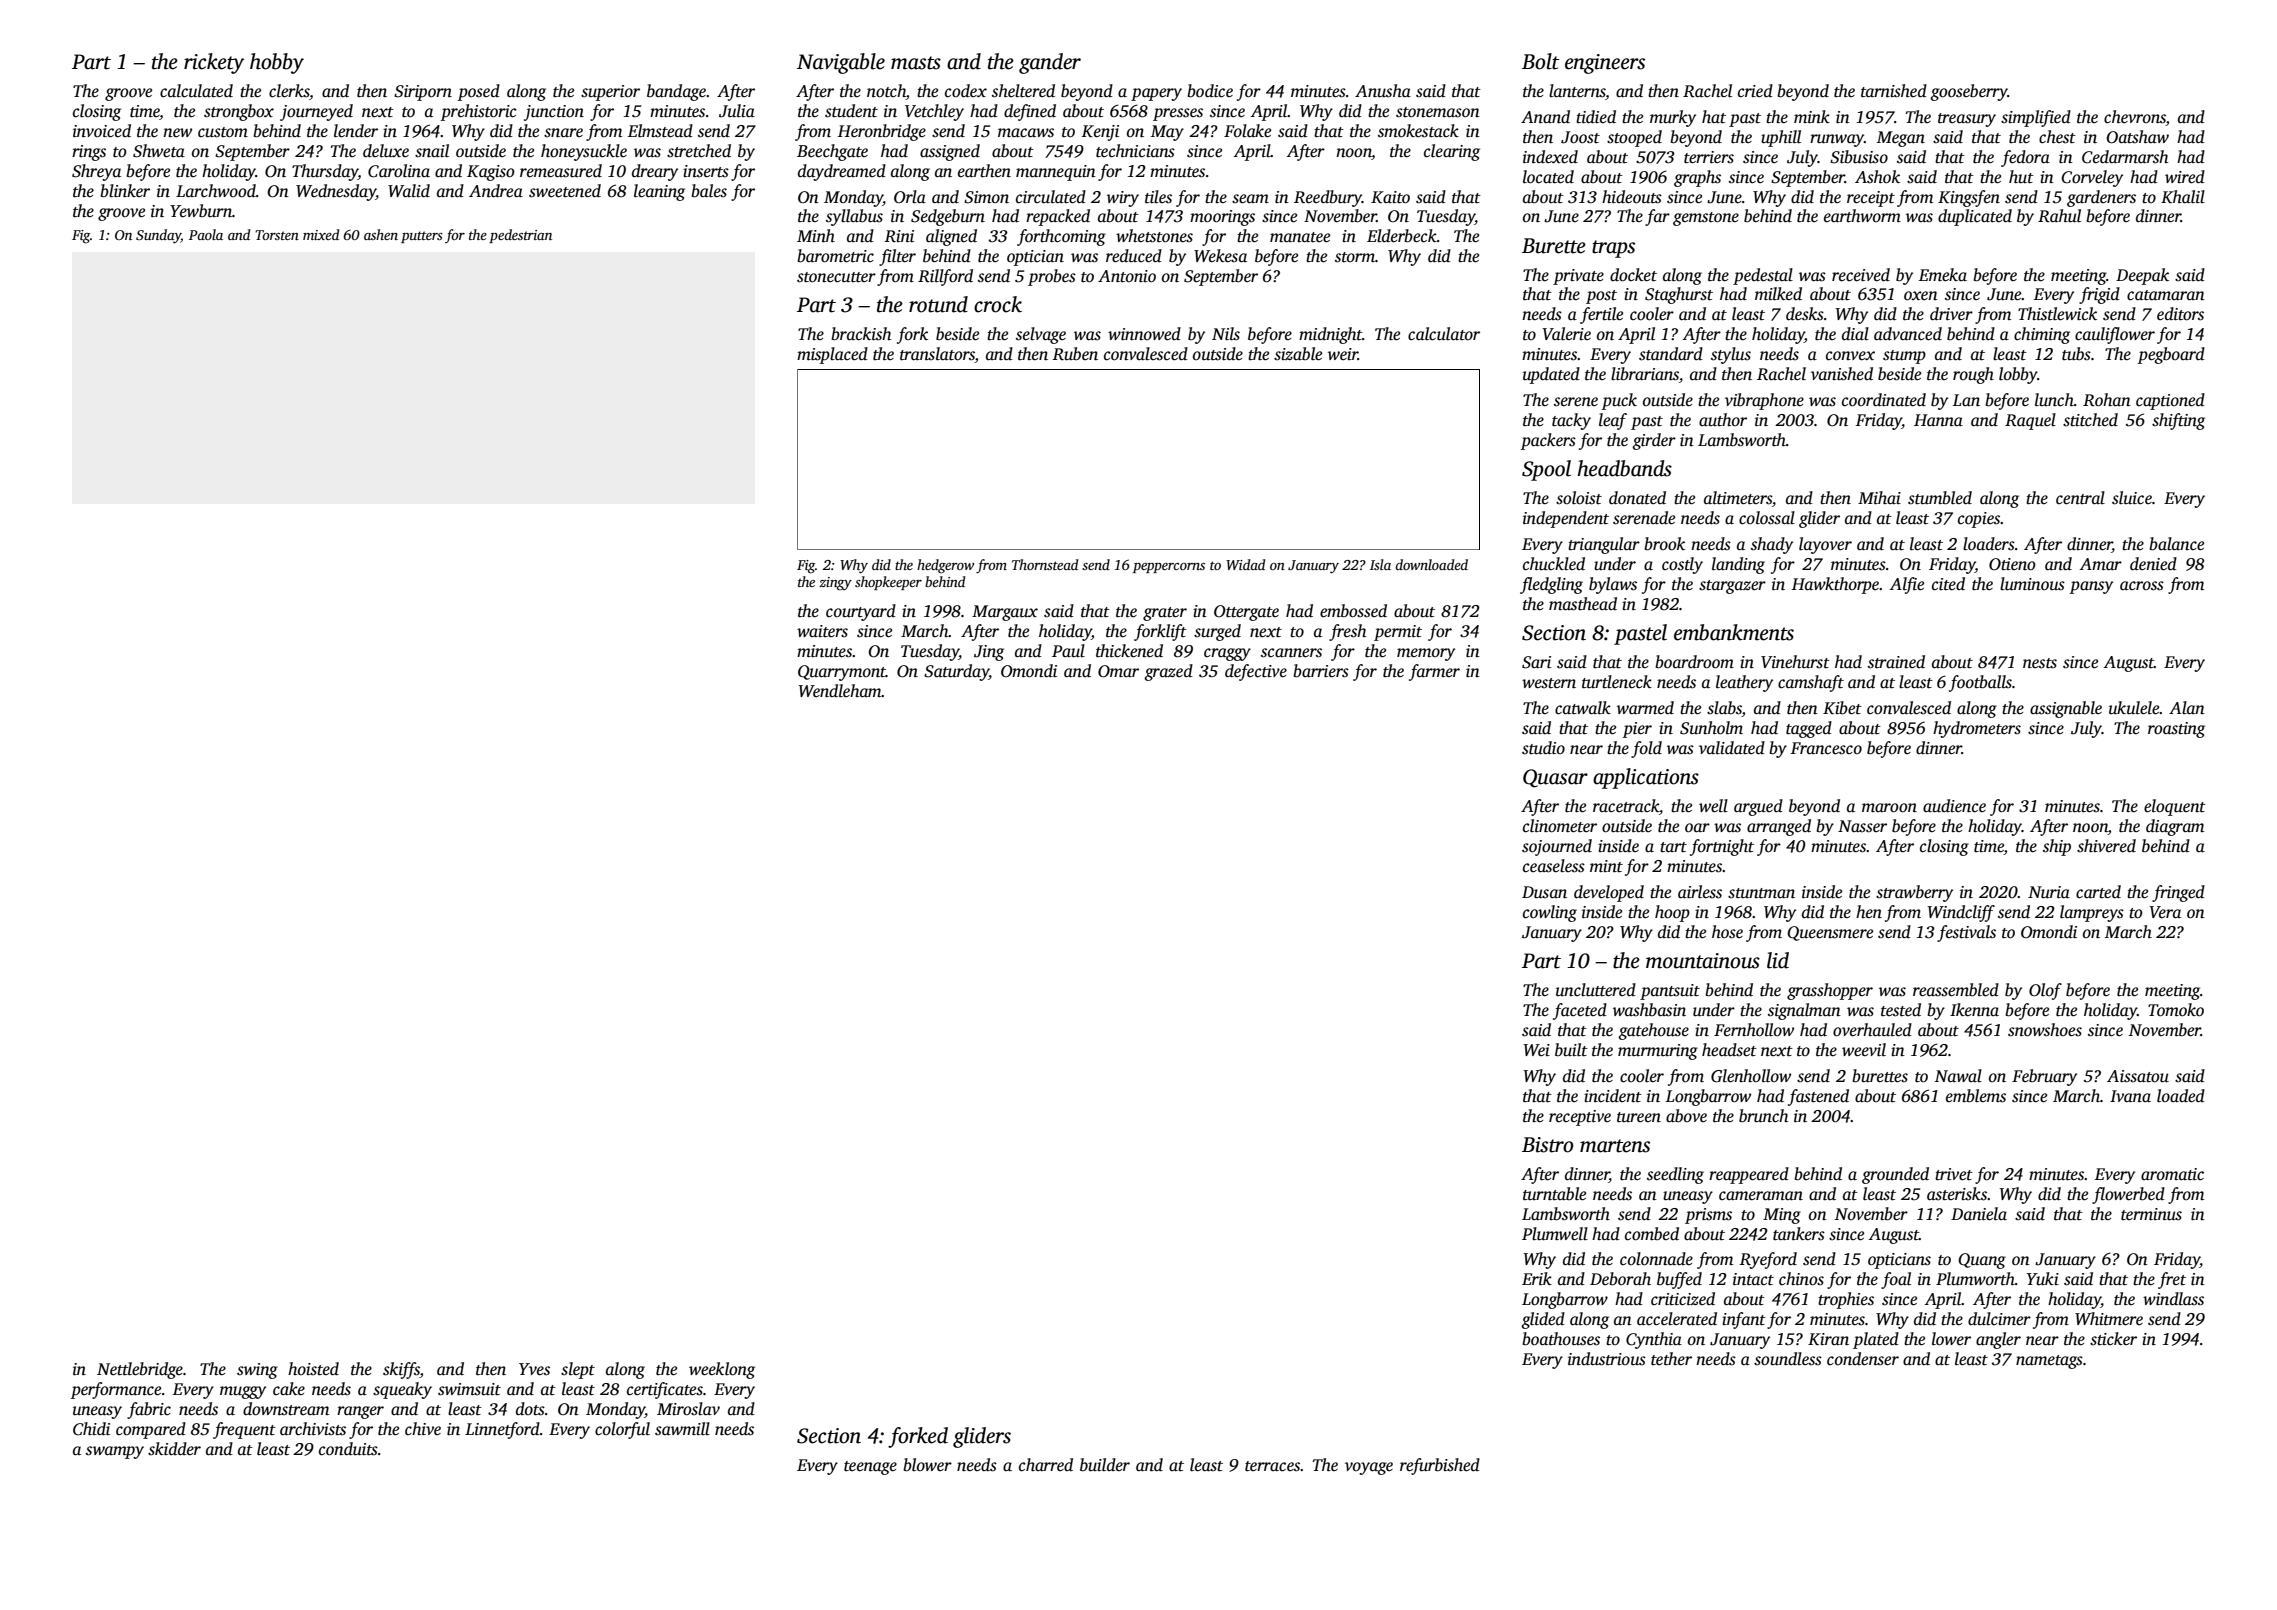 This image has width=2277, height=1610. Describe the element at coordinates (1954, 806) in the image. I see `audience` at that location.
